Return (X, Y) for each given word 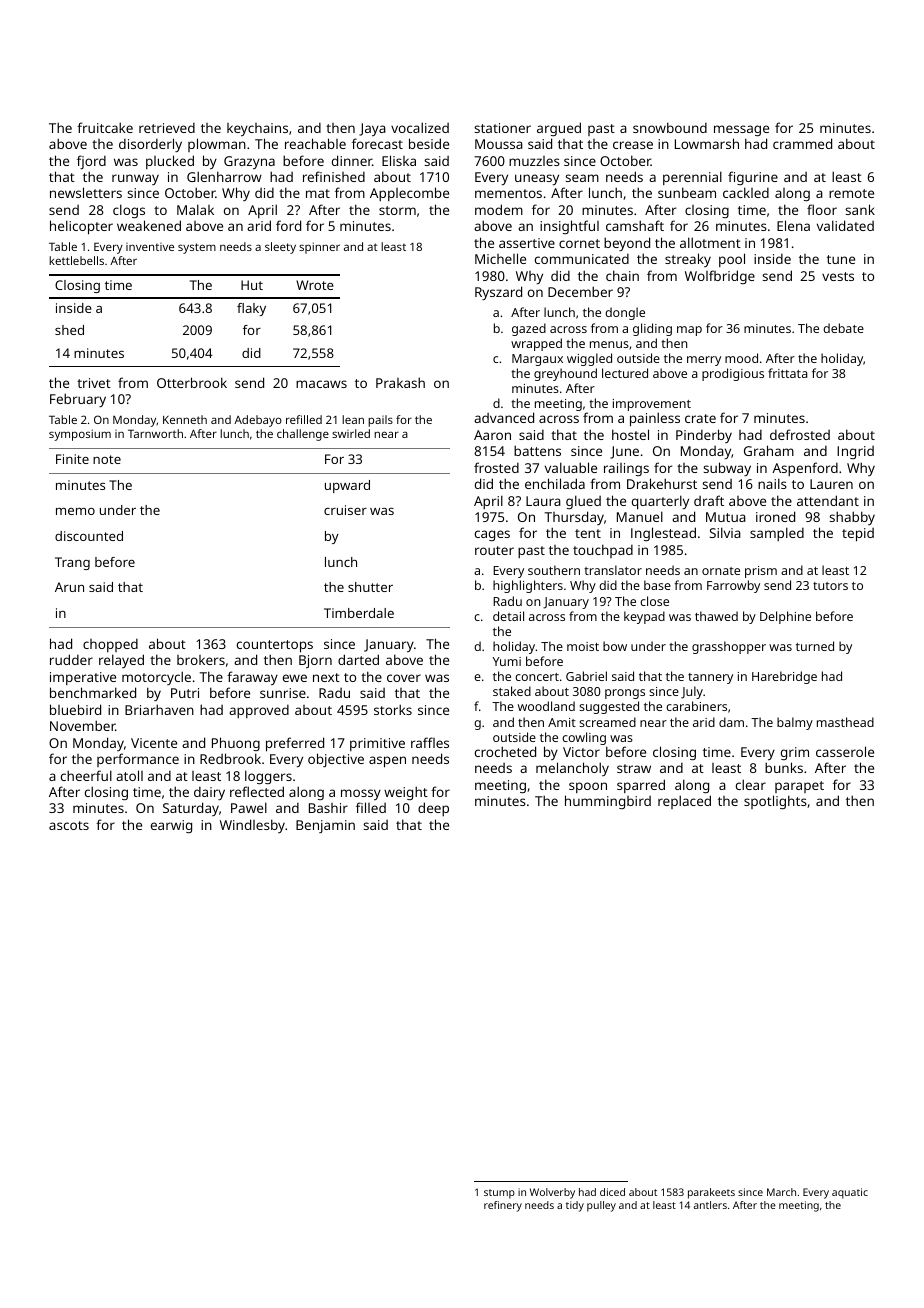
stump (499, 1194)
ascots (69, 825)
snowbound (670, 127)
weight (406, 793)
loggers (268, 777)
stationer (502, 128)
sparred (641, 786)
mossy (361, 794)
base (657, 585)
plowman (217, 145)
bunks (784, 767)
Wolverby (552, 1193)
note (107, 459)
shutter (370, 587)
